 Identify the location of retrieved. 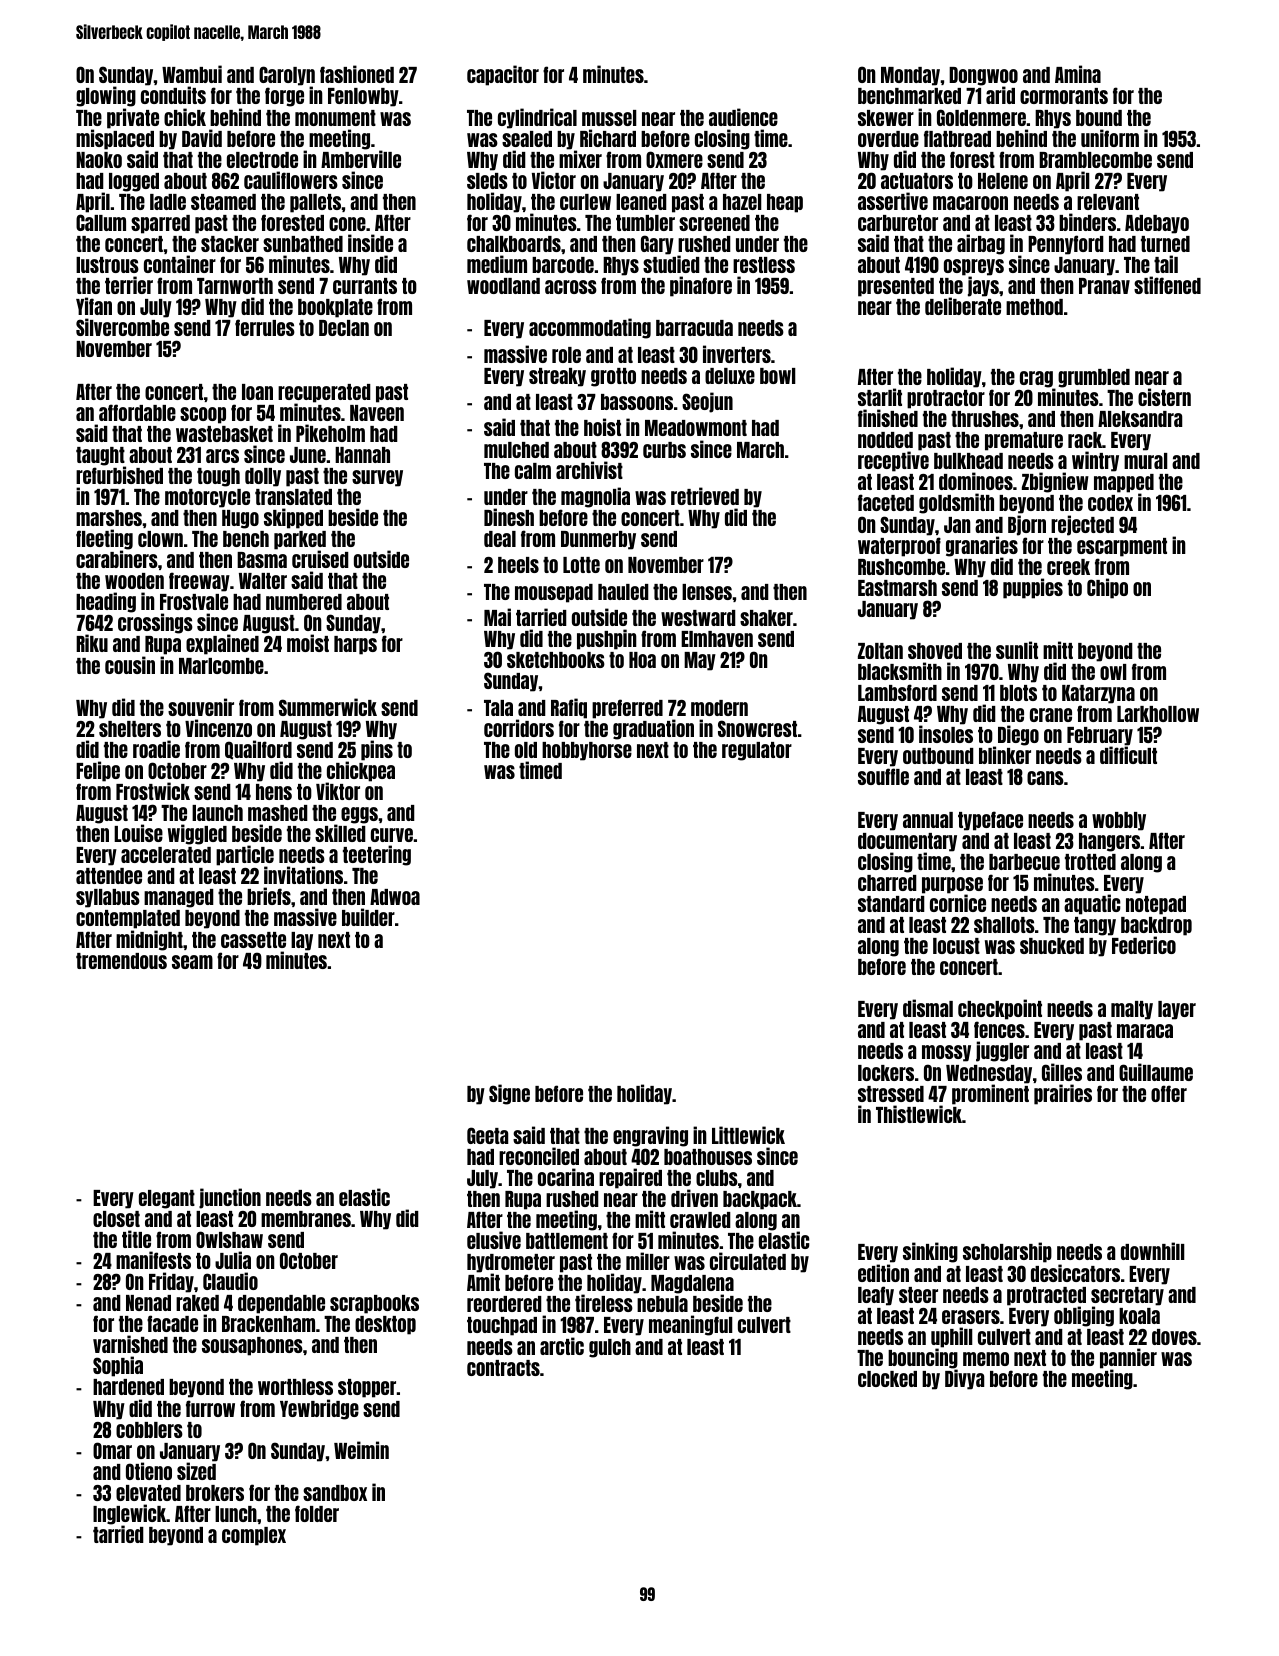
(705, 496).
